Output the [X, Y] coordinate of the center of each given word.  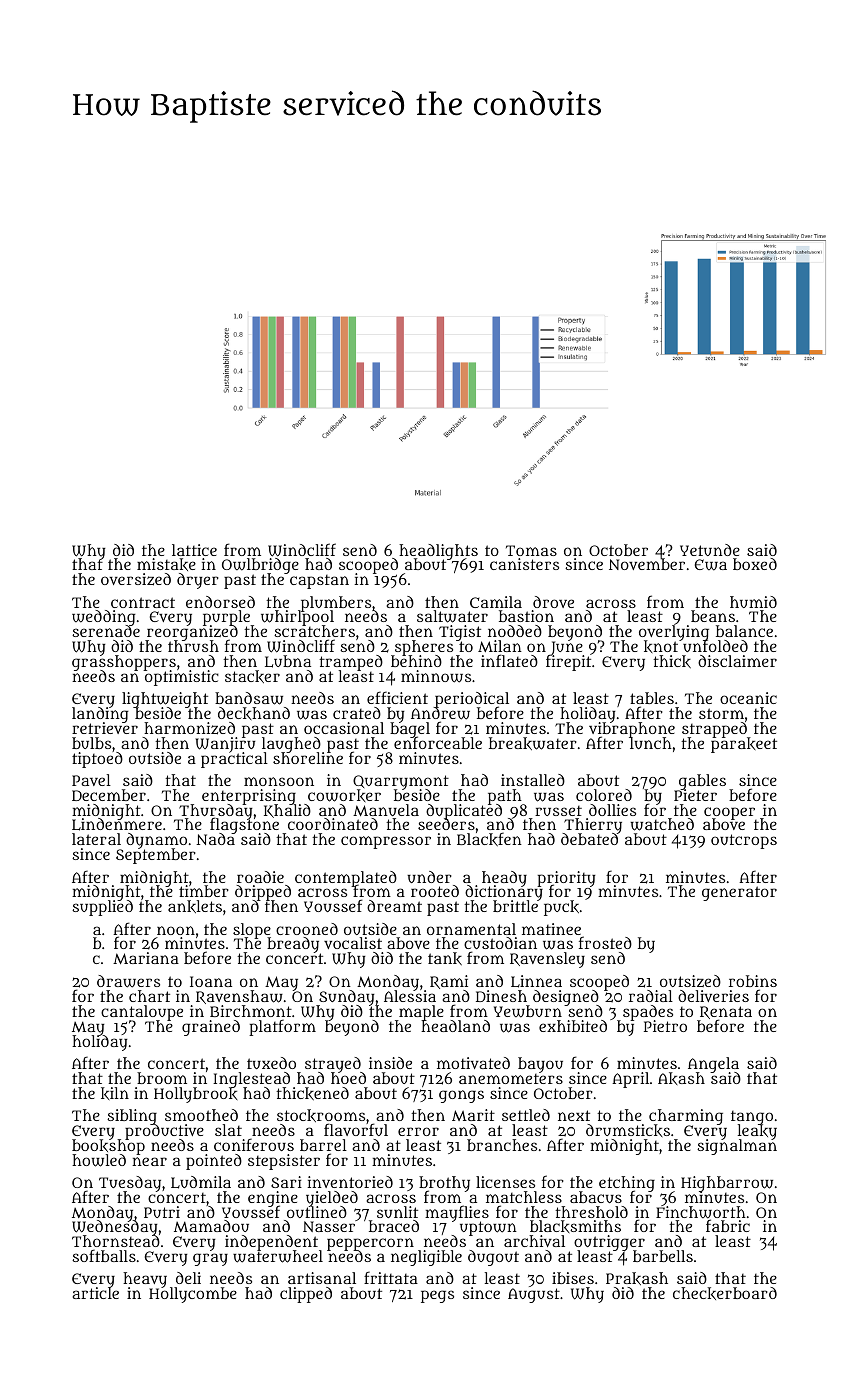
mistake [166, 564]
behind [416, 661]
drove [553, 602]
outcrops [744, 841]
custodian [500, 943]
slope [252, 931]
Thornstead [116, 1241]
